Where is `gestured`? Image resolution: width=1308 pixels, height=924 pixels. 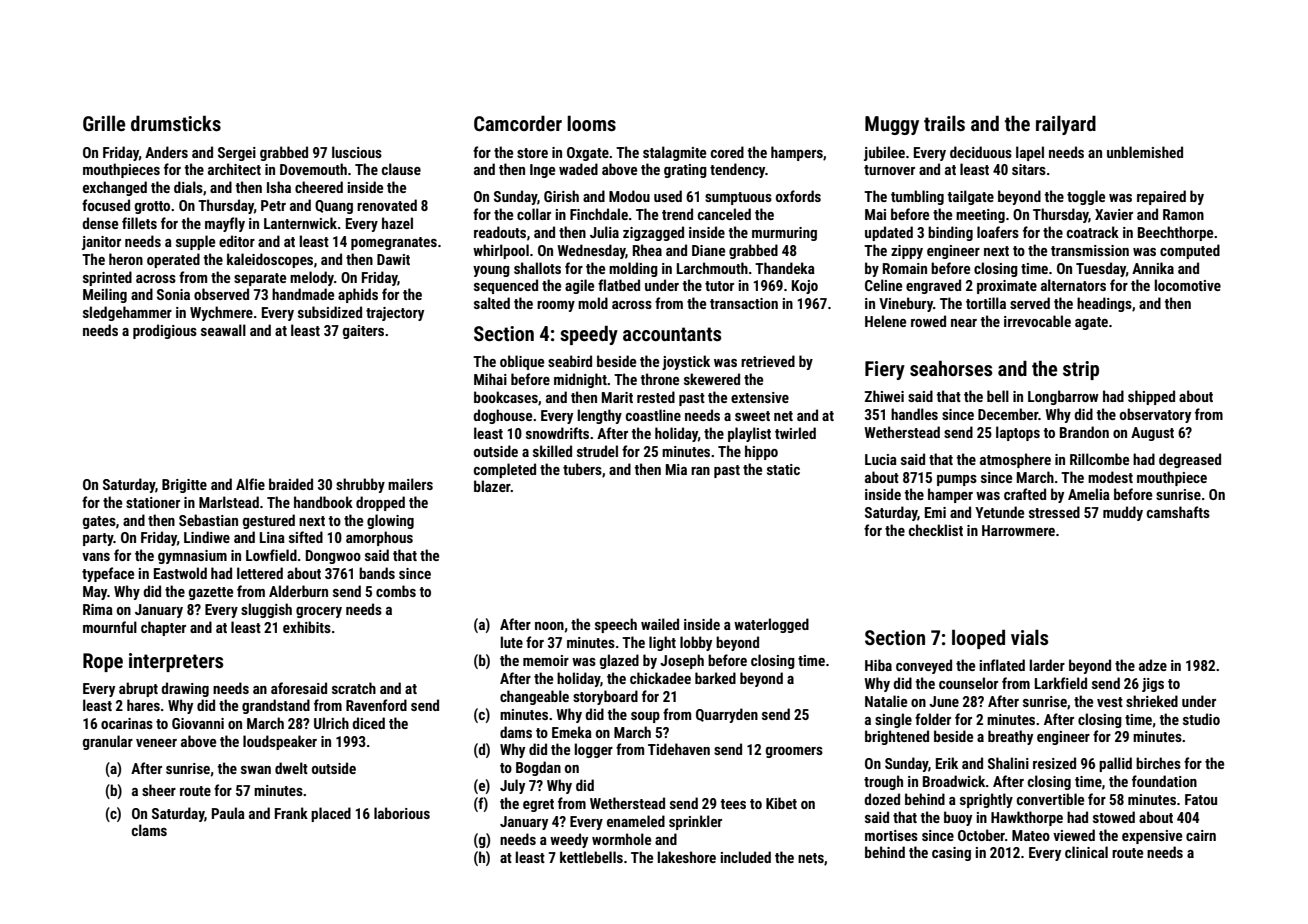
gestured is located at coordinates (269, 521).
